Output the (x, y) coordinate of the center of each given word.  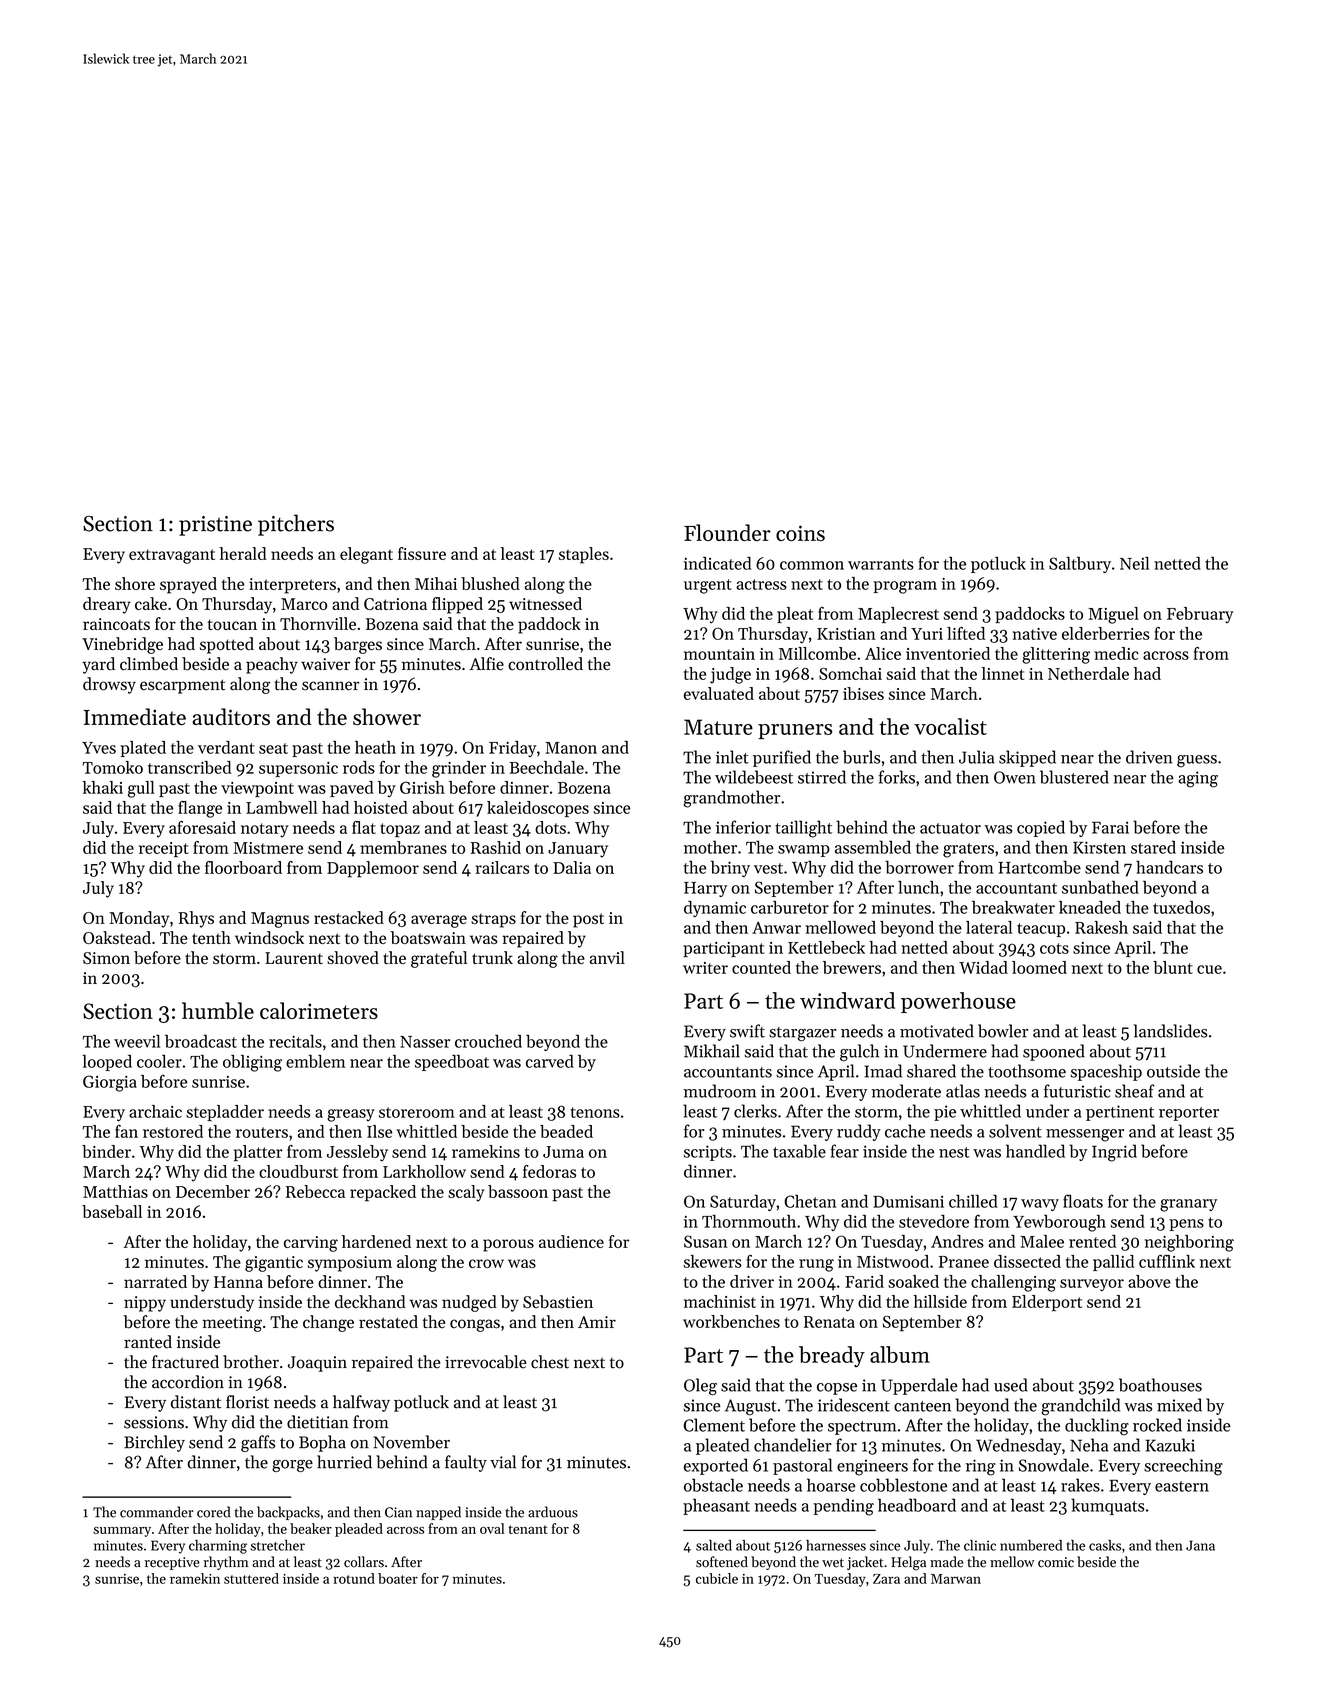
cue (1209, 969)
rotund (354, 1578)
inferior (743, 827)
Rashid (496, 847)
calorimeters (319, 1010)
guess (1197, 761)
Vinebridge (122, 645)
